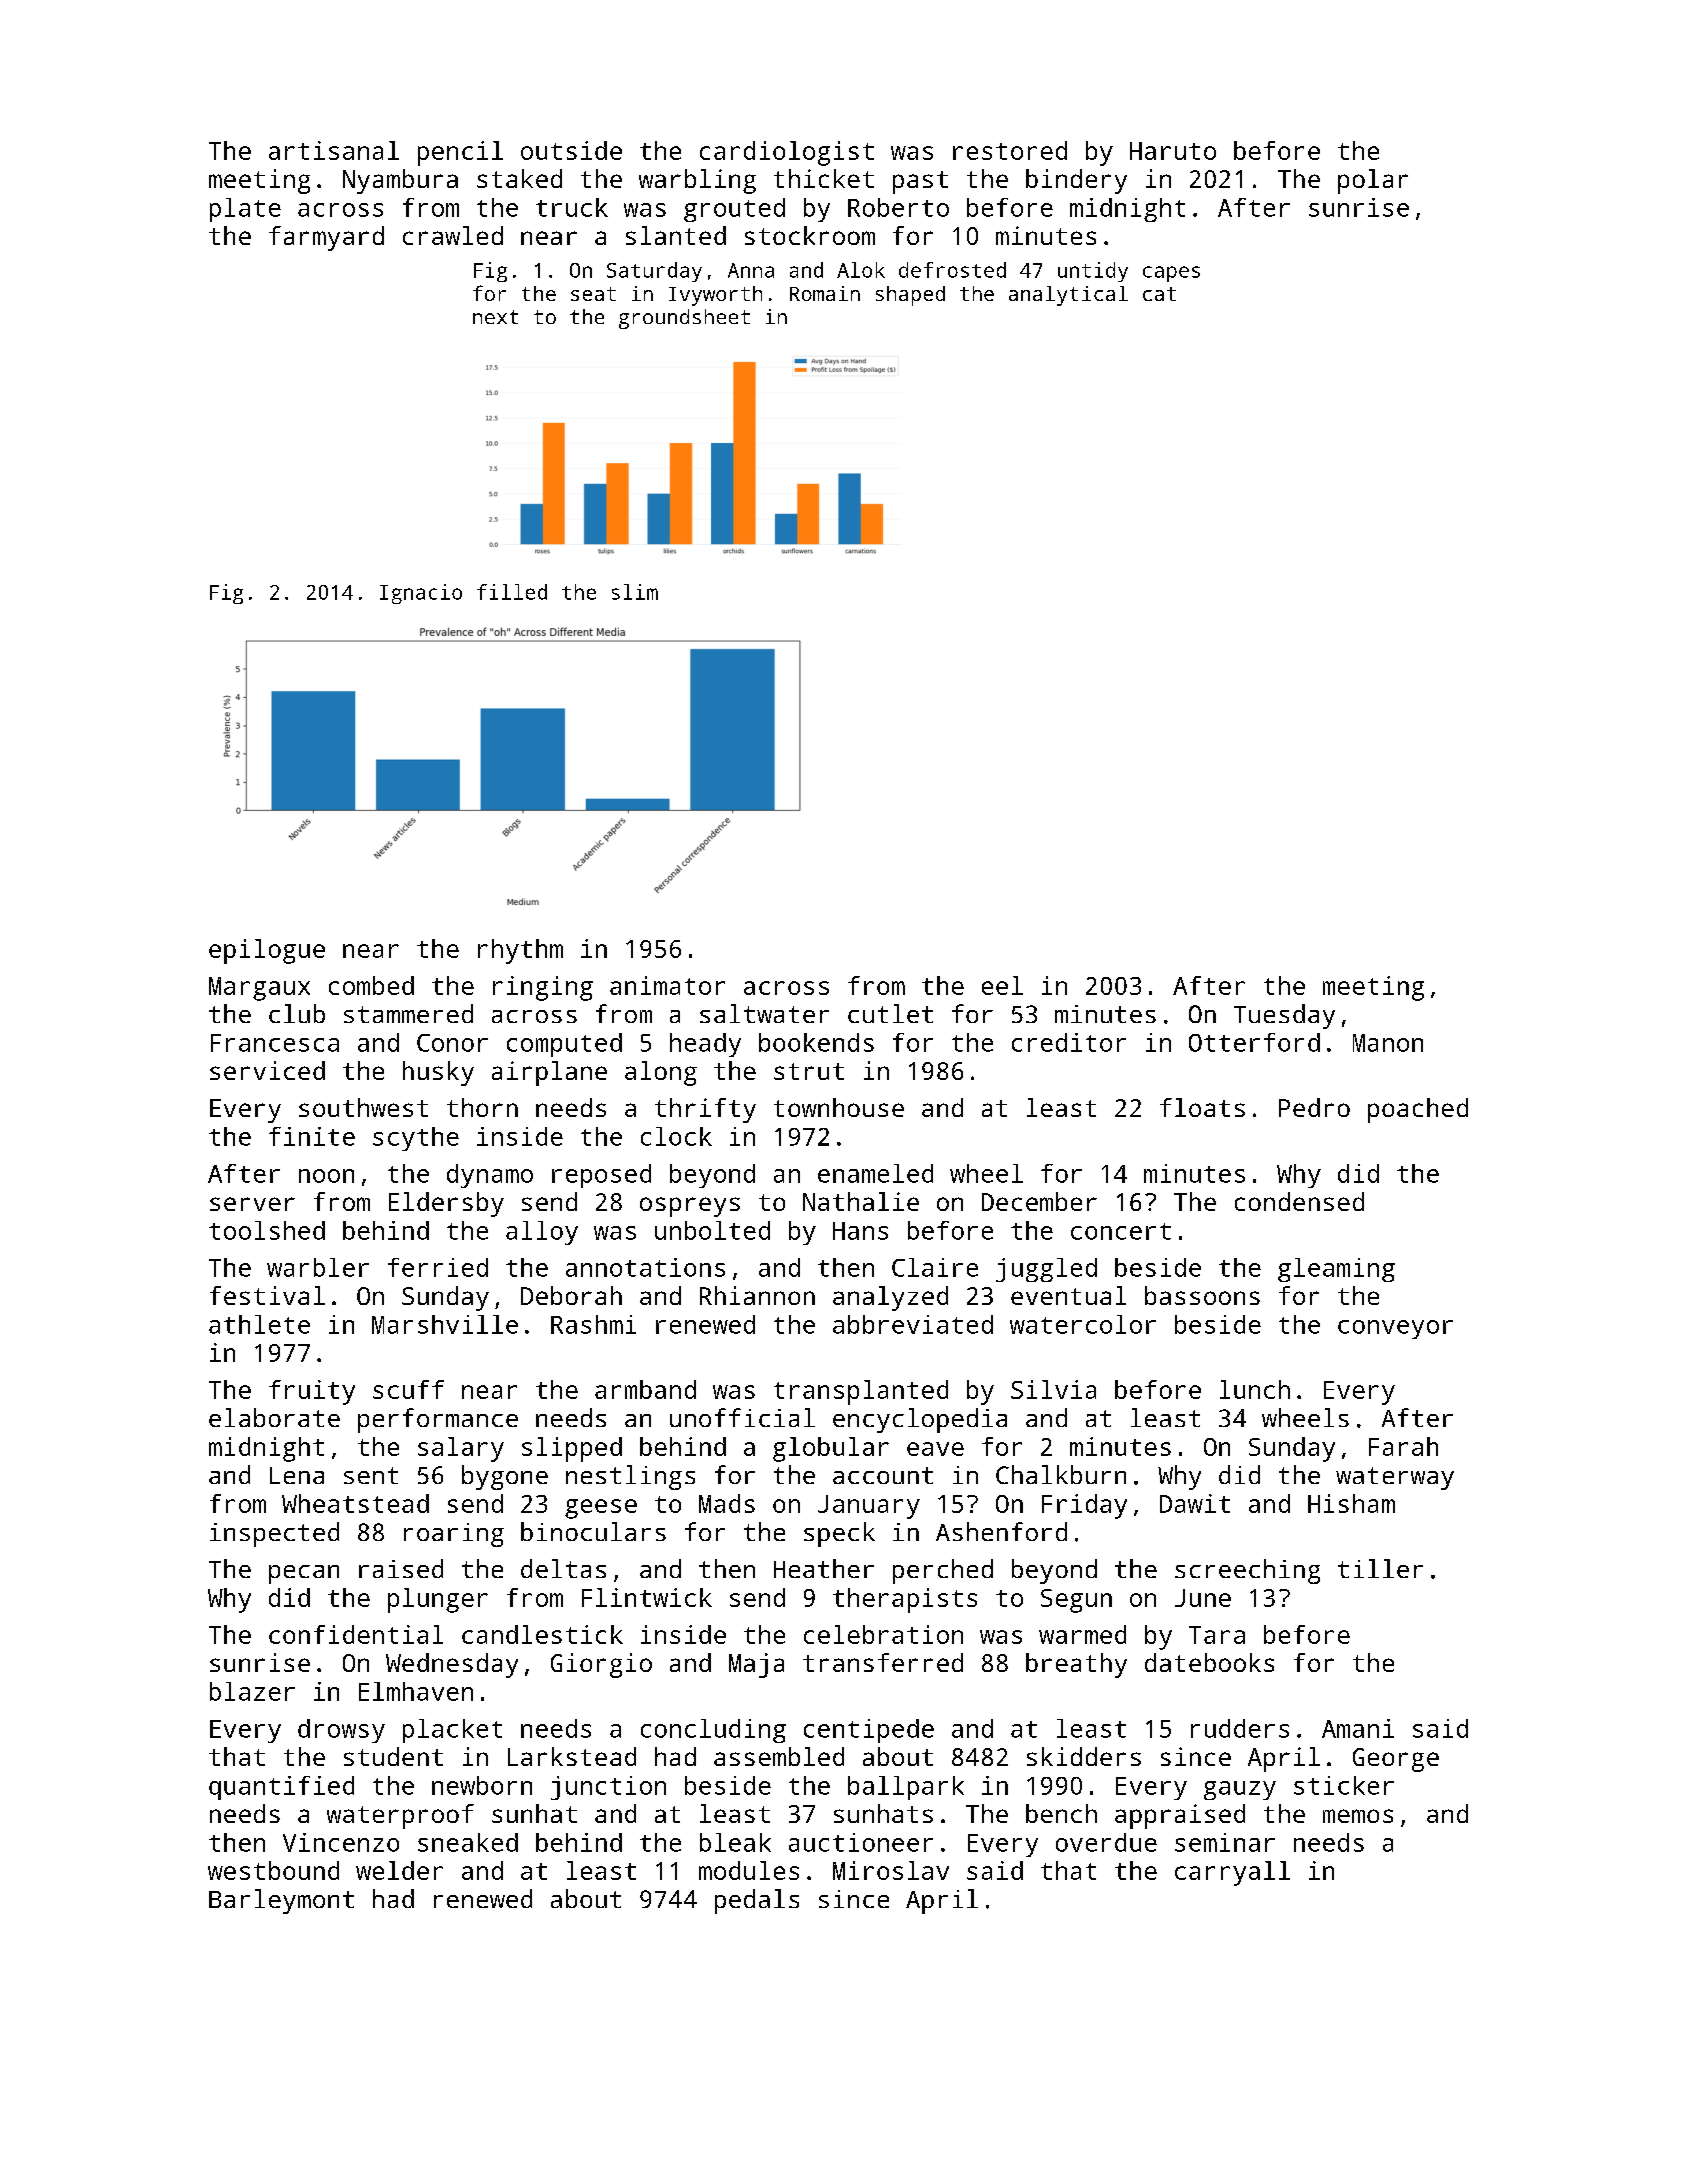  Describe the element at coordinates (1171, 274) in the page. I see `capes` at that location.
